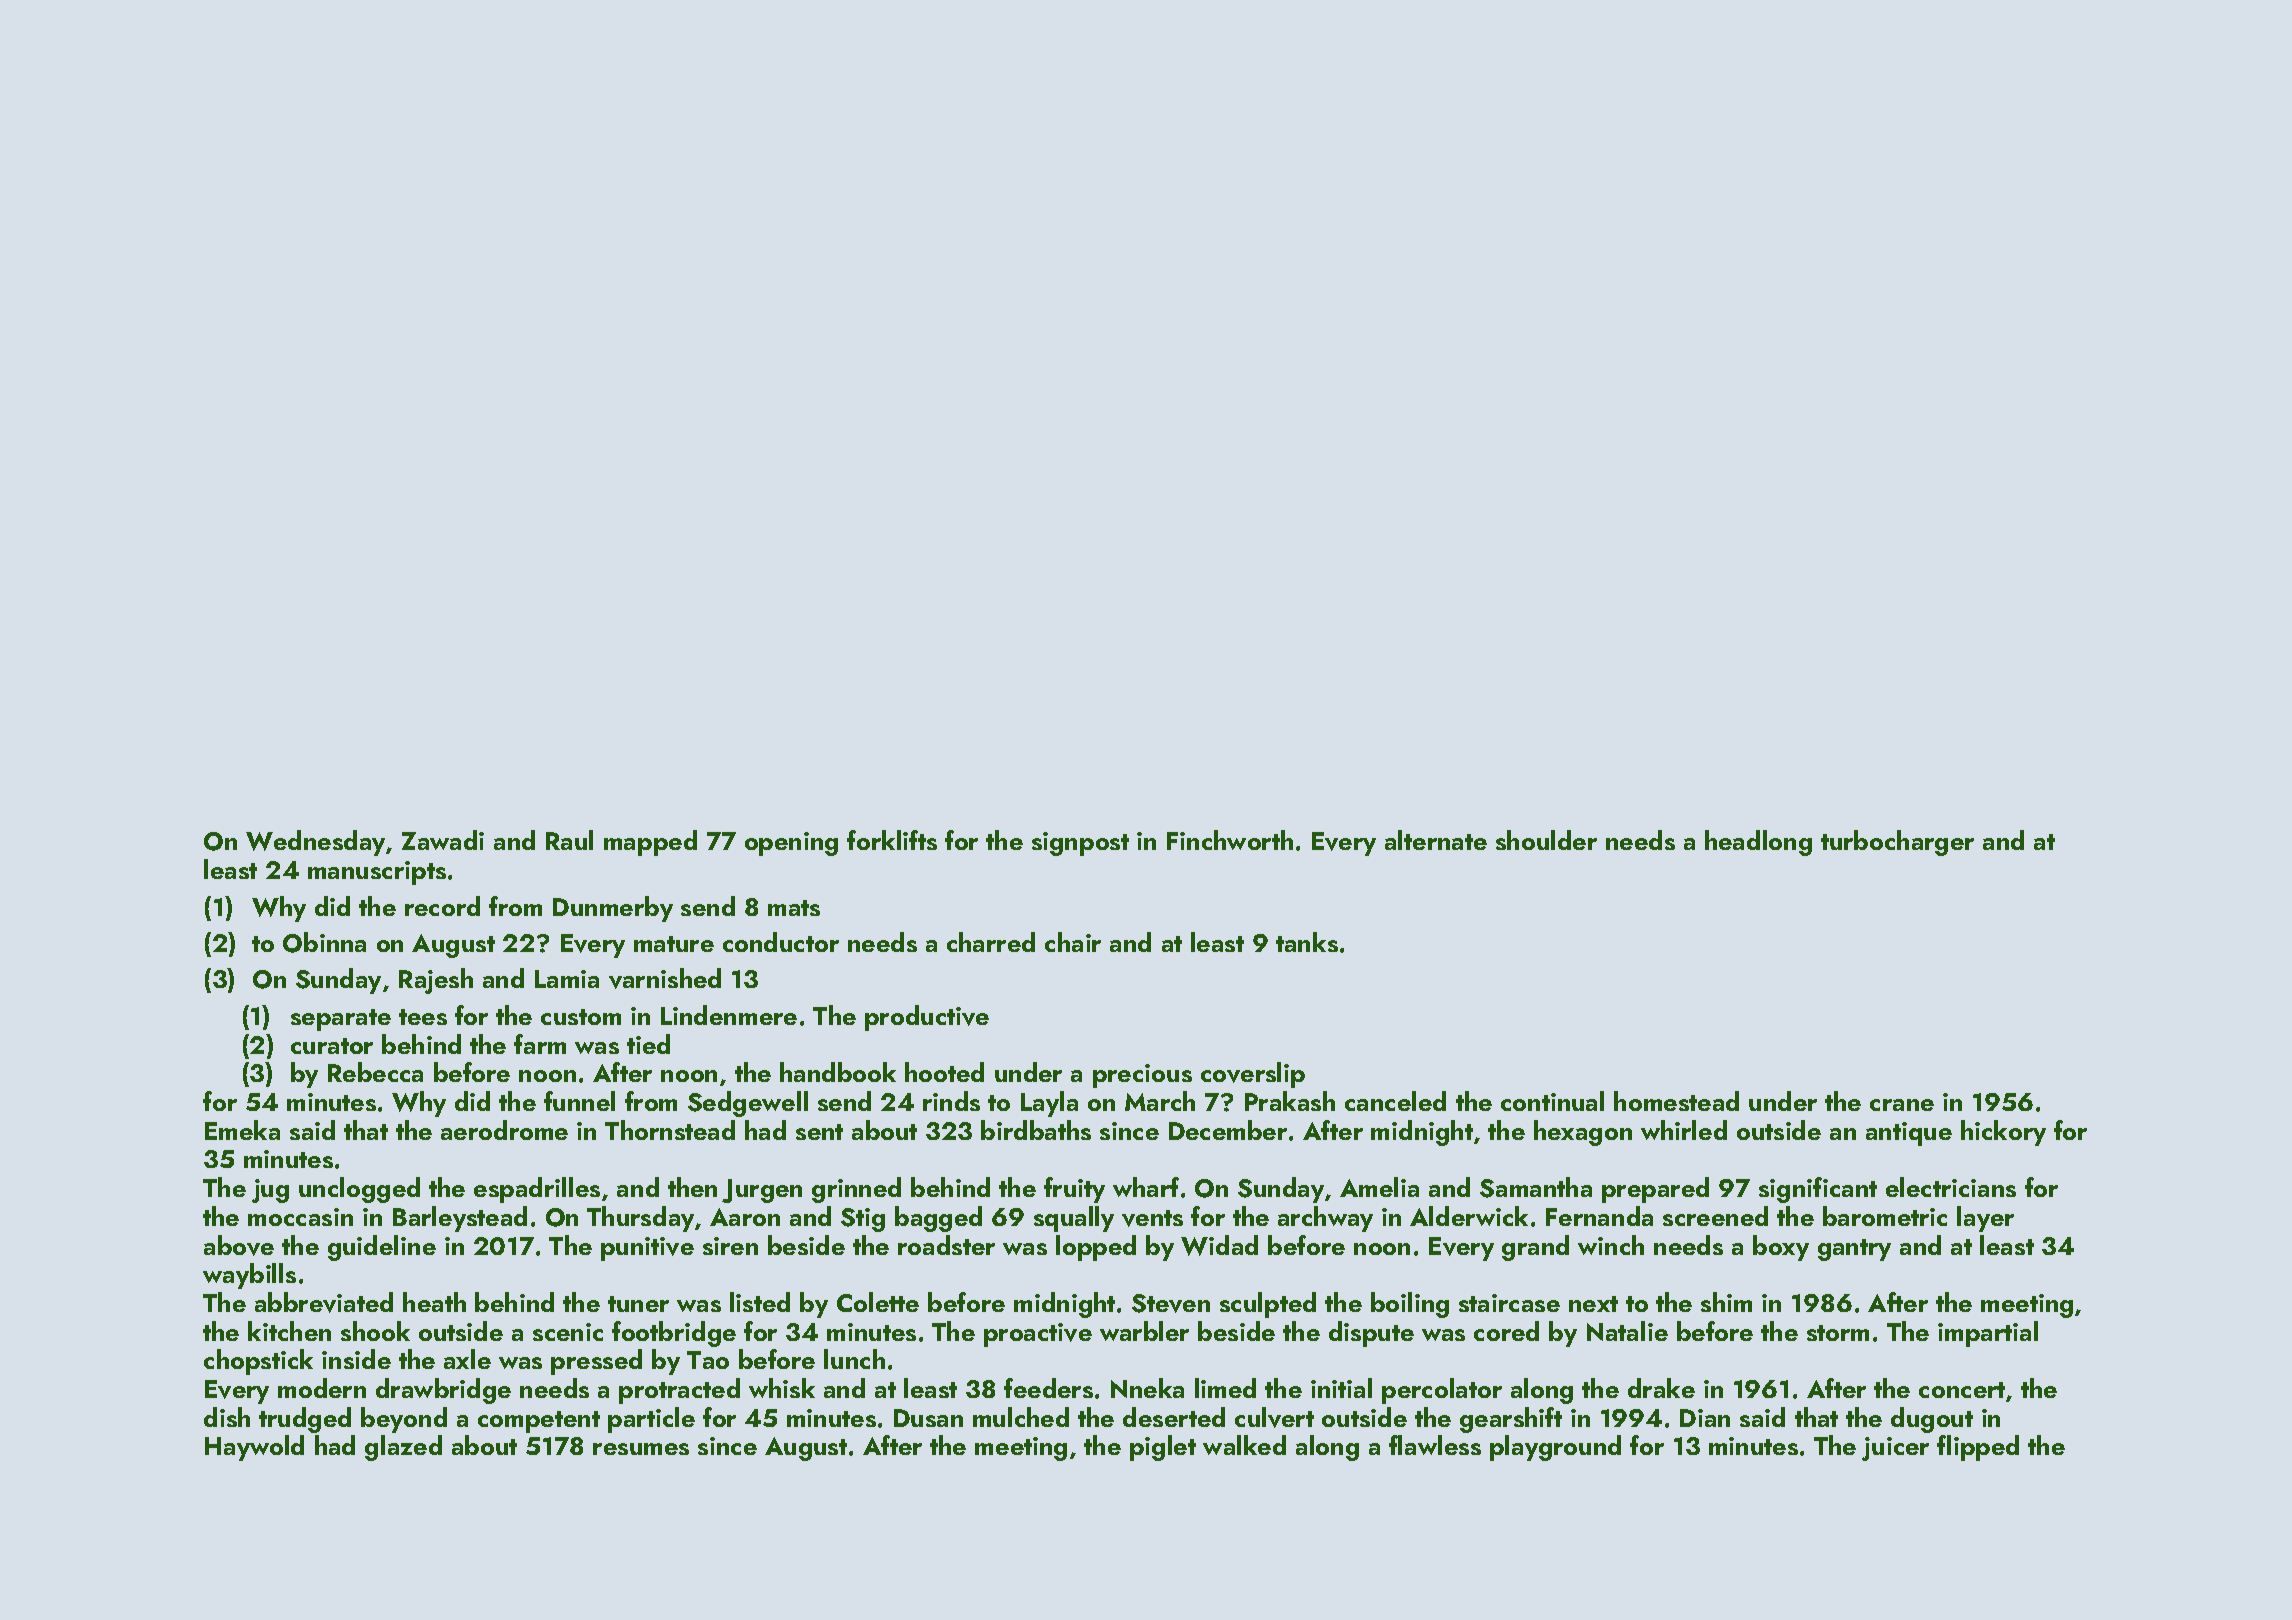  Describe the element at coordinates (341, 1020) in the screenshot. I see `separate` at that location.
